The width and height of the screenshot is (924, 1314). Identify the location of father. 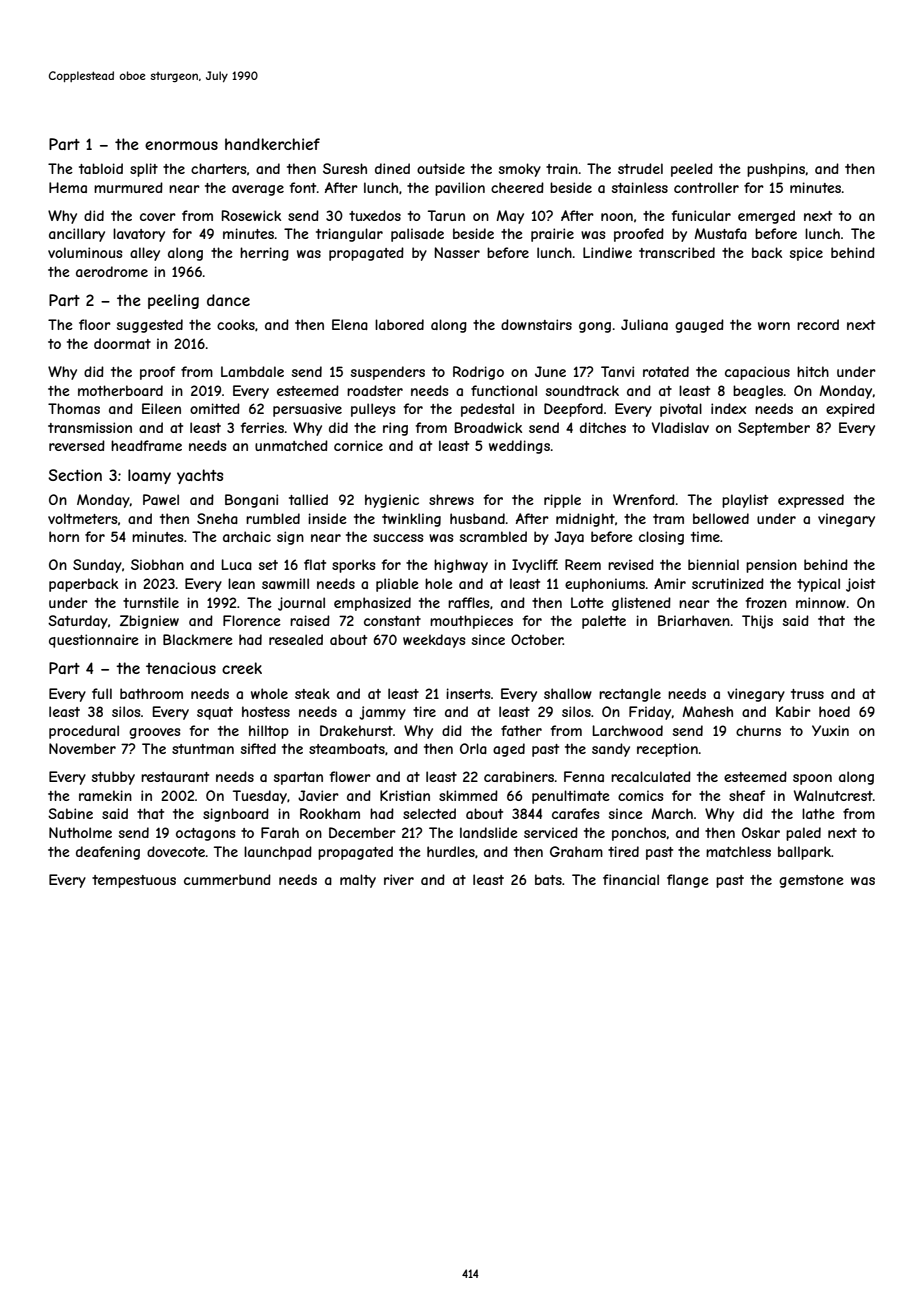
(521, 730).
